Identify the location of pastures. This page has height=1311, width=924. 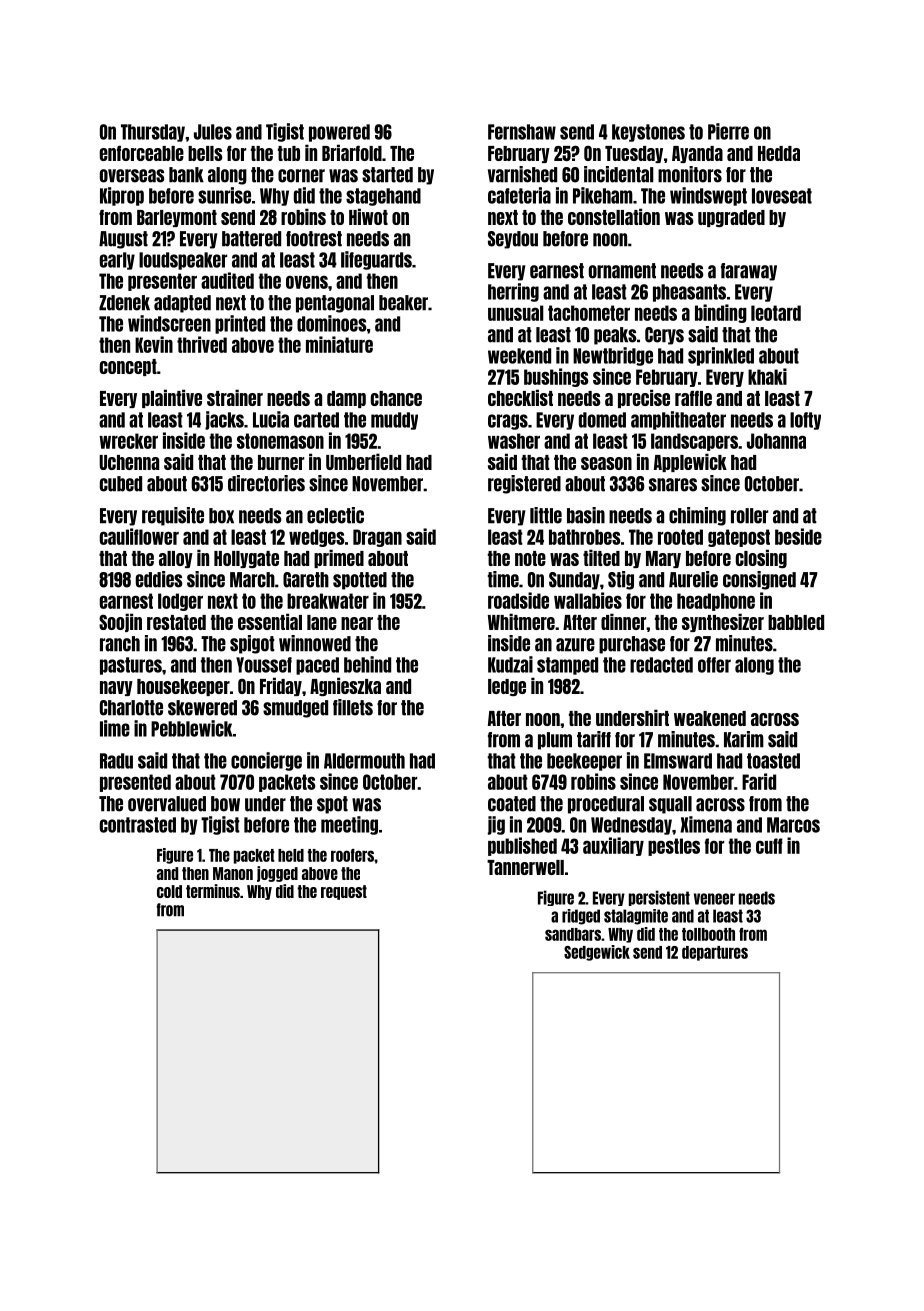
(131, 666).
